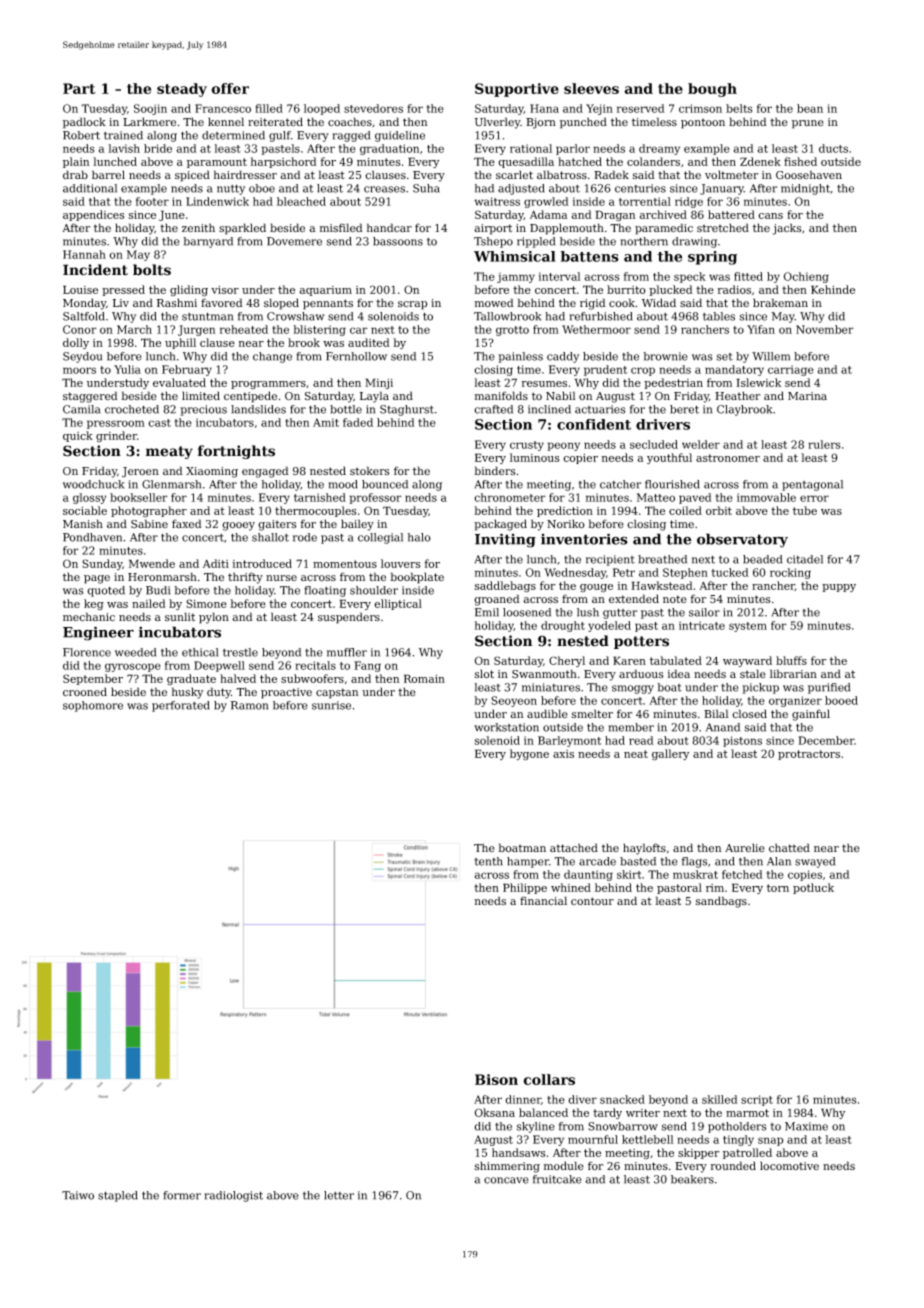  I want to click on Romain, so click(424, 678).
